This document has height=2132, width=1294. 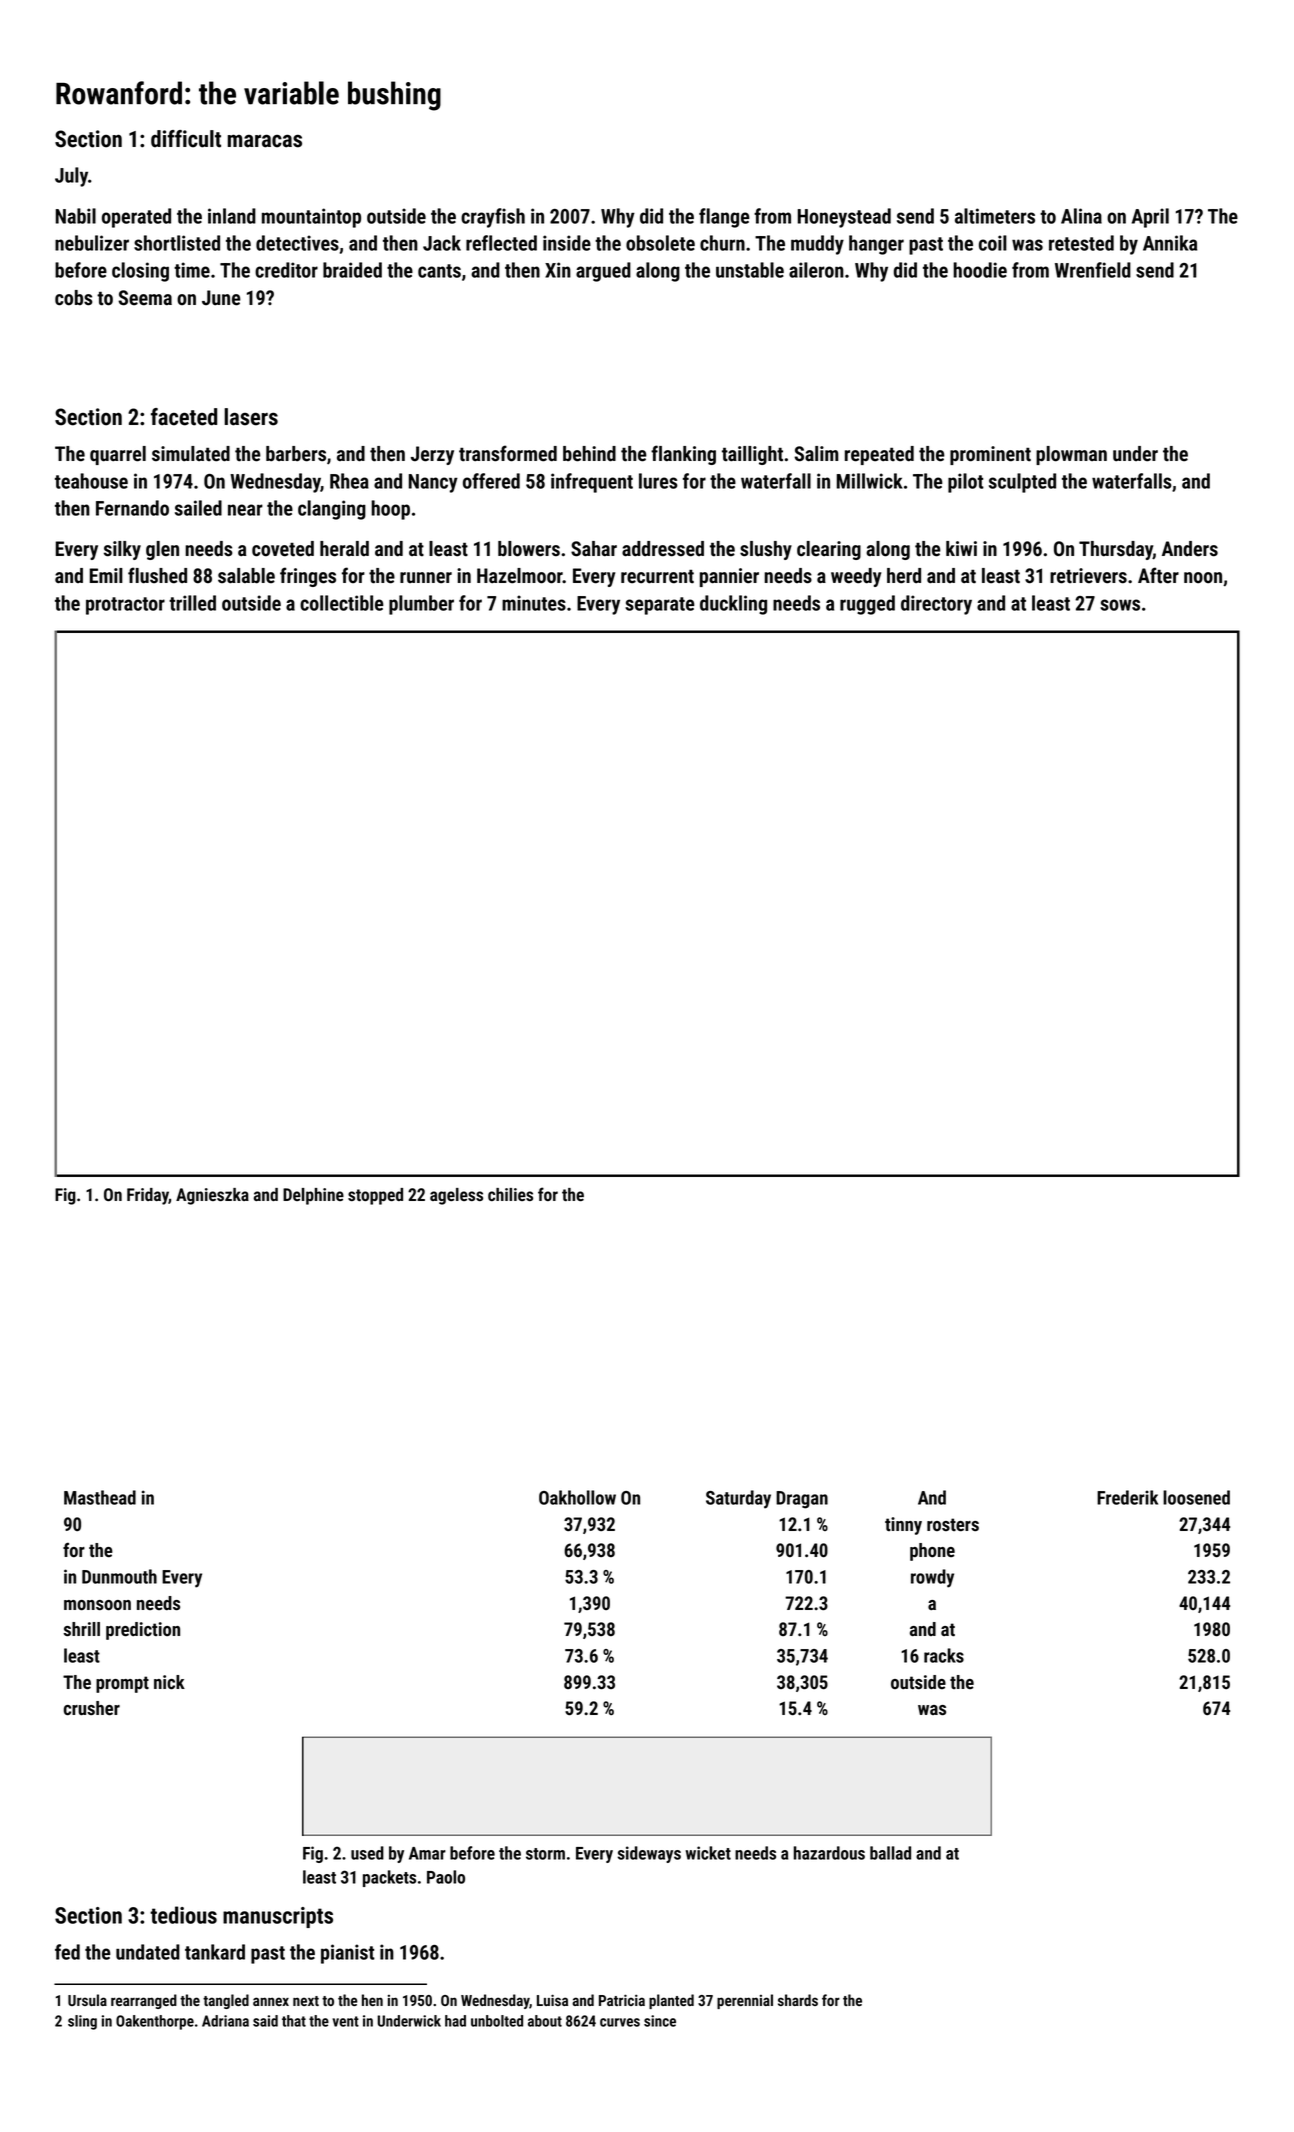 What do you see at coordinates (493, 218) in the document?
I see `crayfish` at bounding box center [493, 218].
